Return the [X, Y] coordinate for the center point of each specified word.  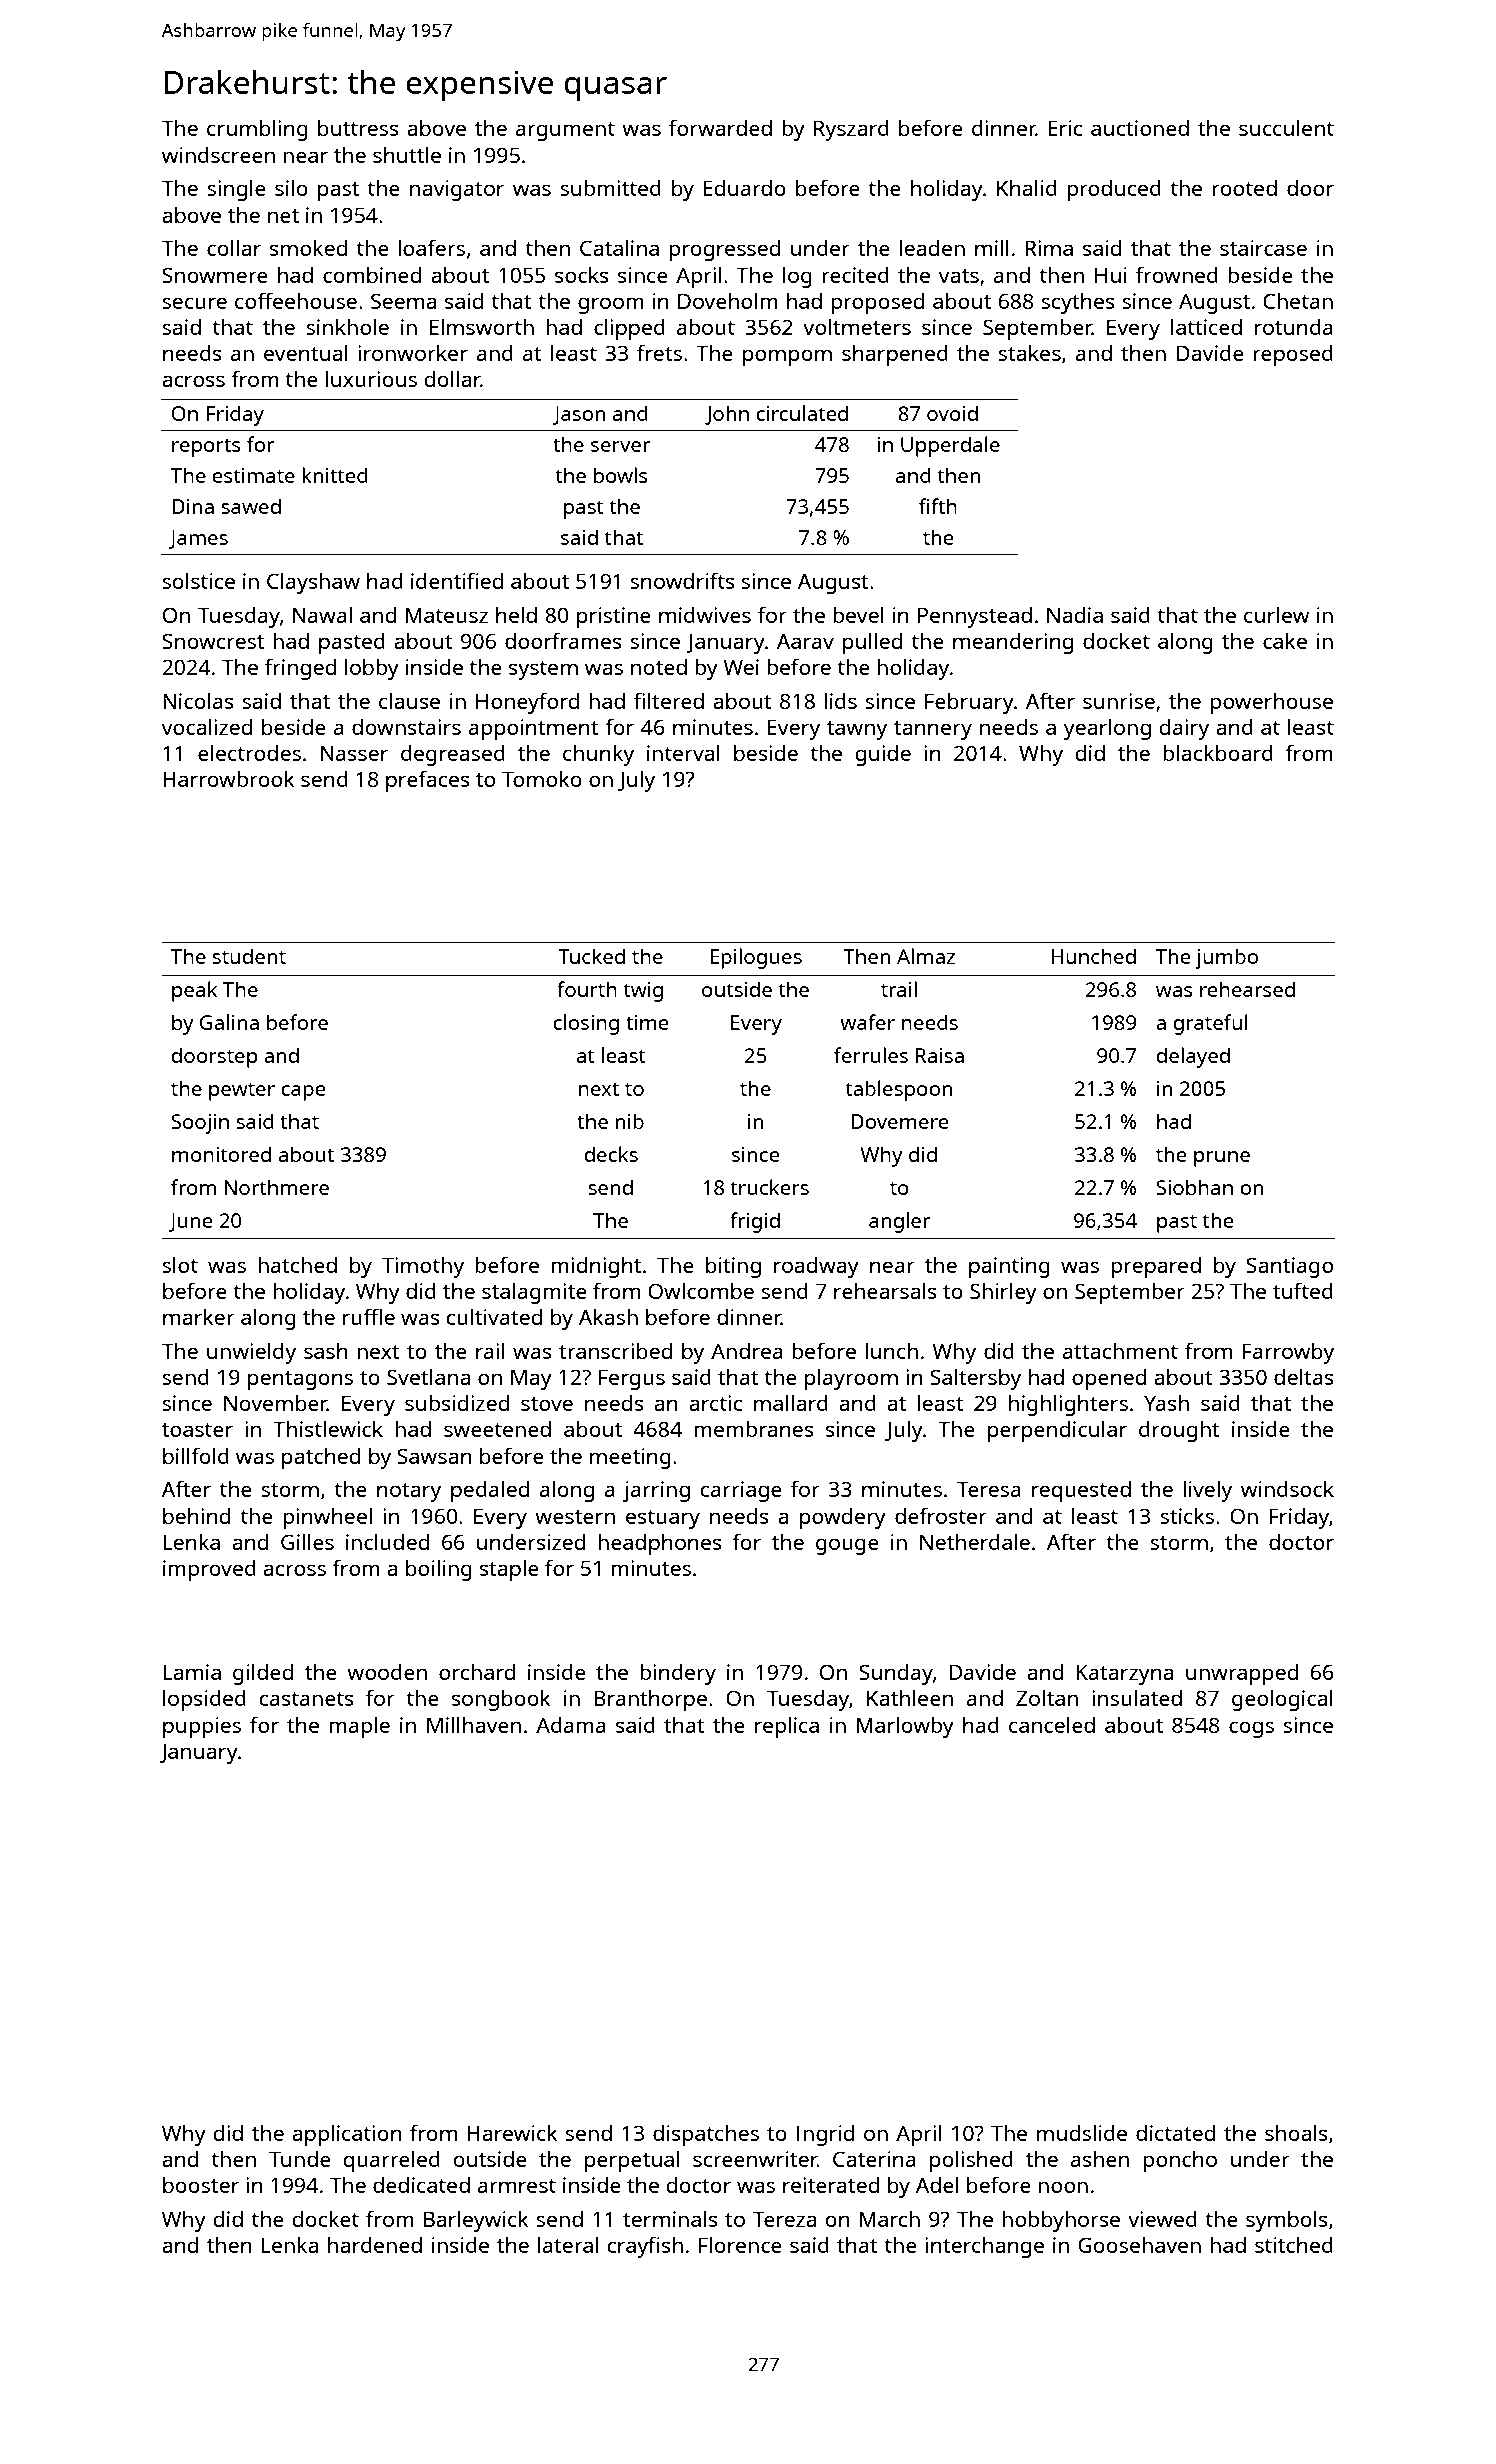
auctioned [1140, 128]
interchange [984, 2247]
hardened [375, 2245]
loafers [431, 247]
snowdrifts [682, 580]
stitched [1294, 2245]
